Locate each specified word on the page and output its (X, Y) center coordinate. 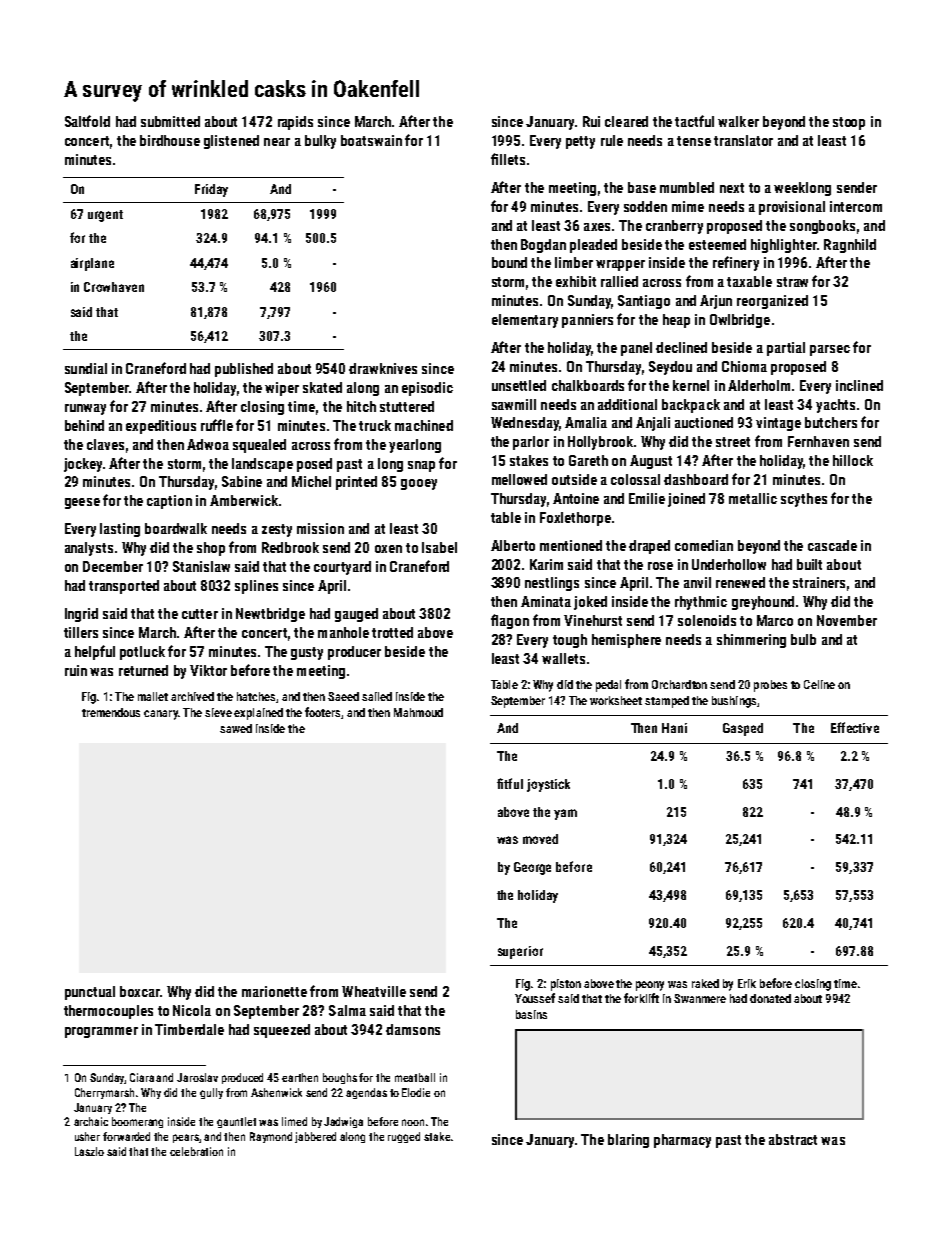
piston (566, 985)
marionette (274, 991)
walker (738, 121)
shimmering (751, 641)
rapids (295, 123)
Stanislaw (201, 566)
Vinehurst (593, 620)
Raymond (271, 1137)
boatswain (371, 140)
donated (770, 998)
